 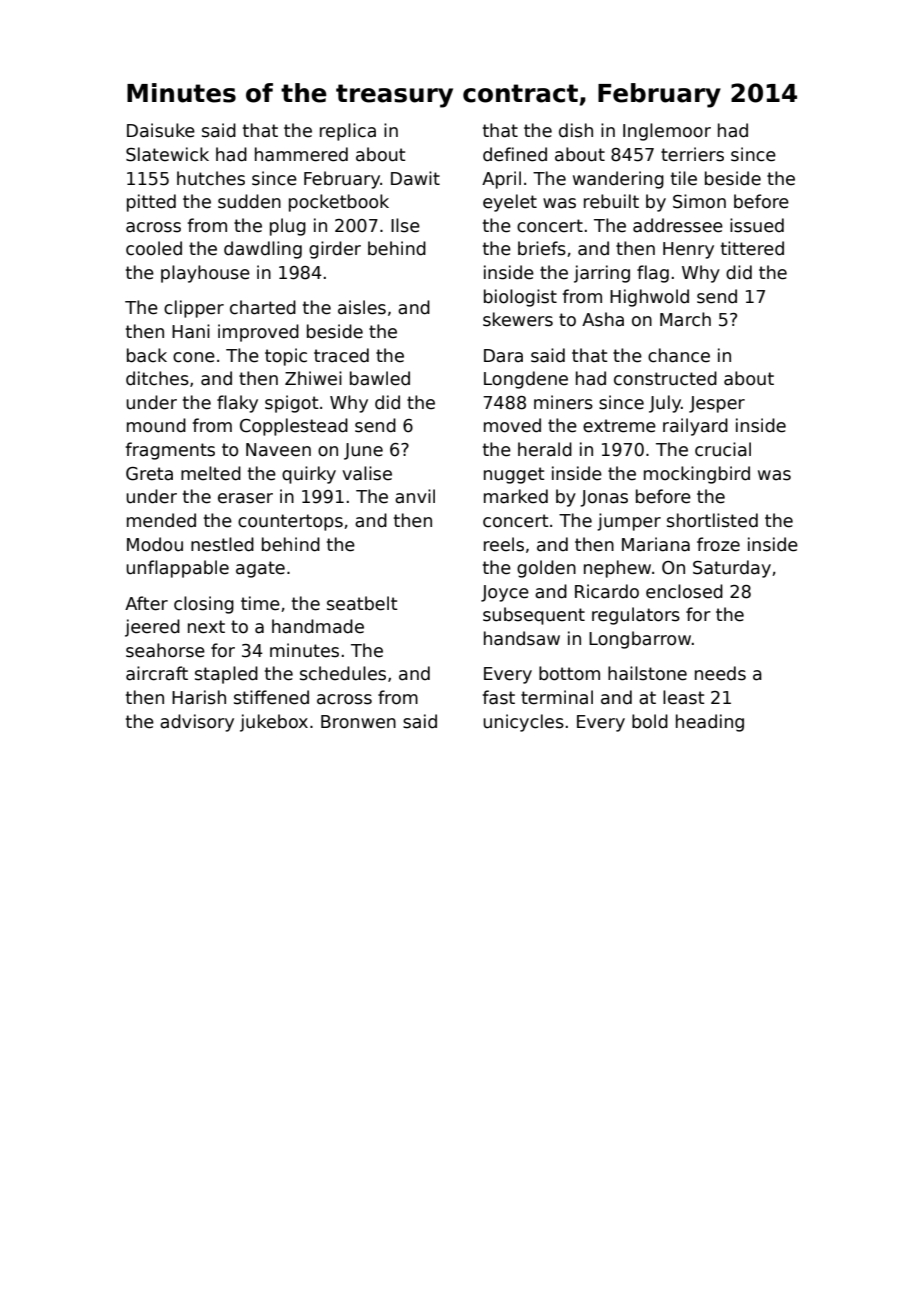 I want to click on Ilse, so click(x=405, y=225).
